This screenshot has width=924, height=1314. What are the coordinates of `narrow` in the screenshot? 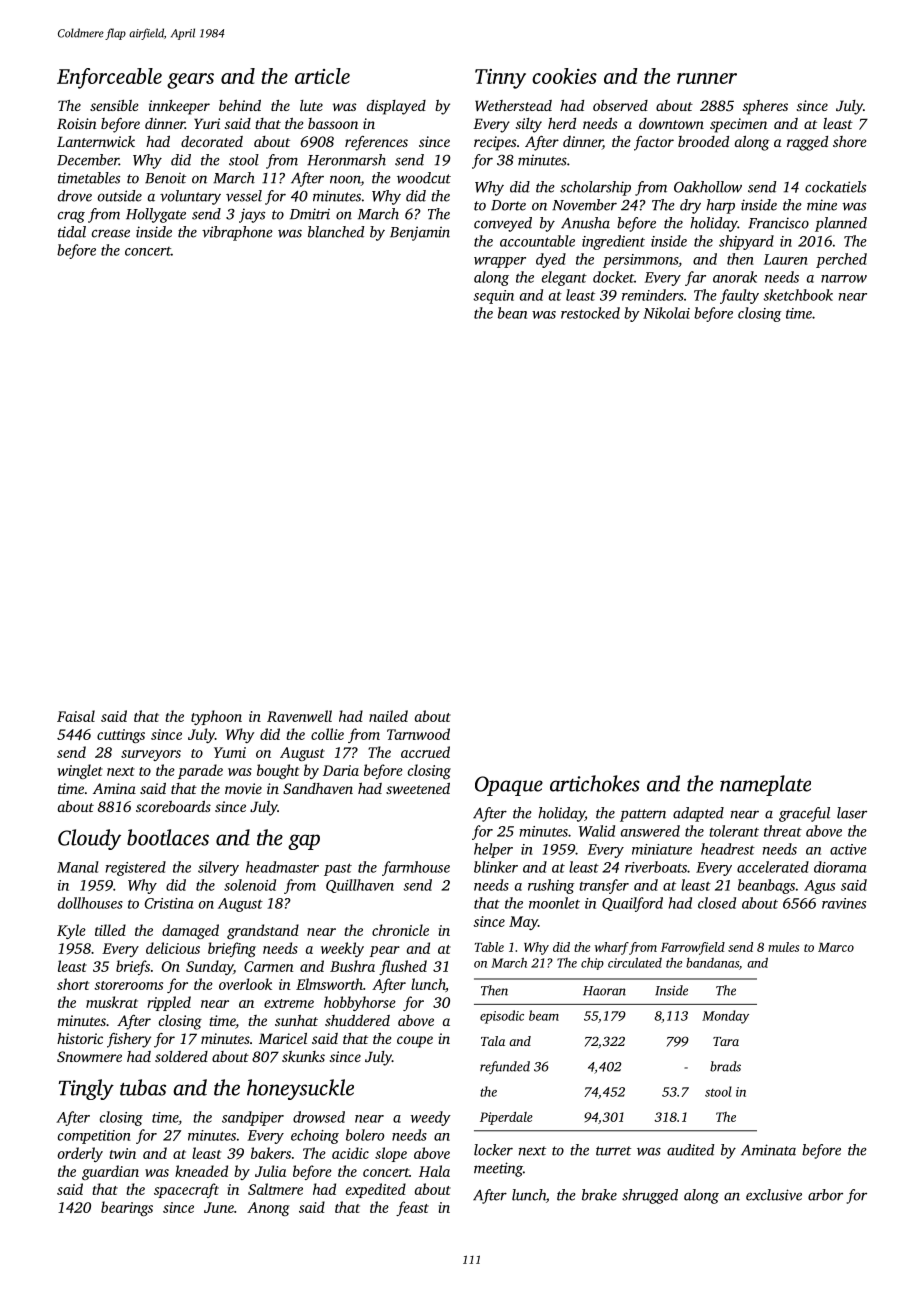 It's located at (844, 279).
